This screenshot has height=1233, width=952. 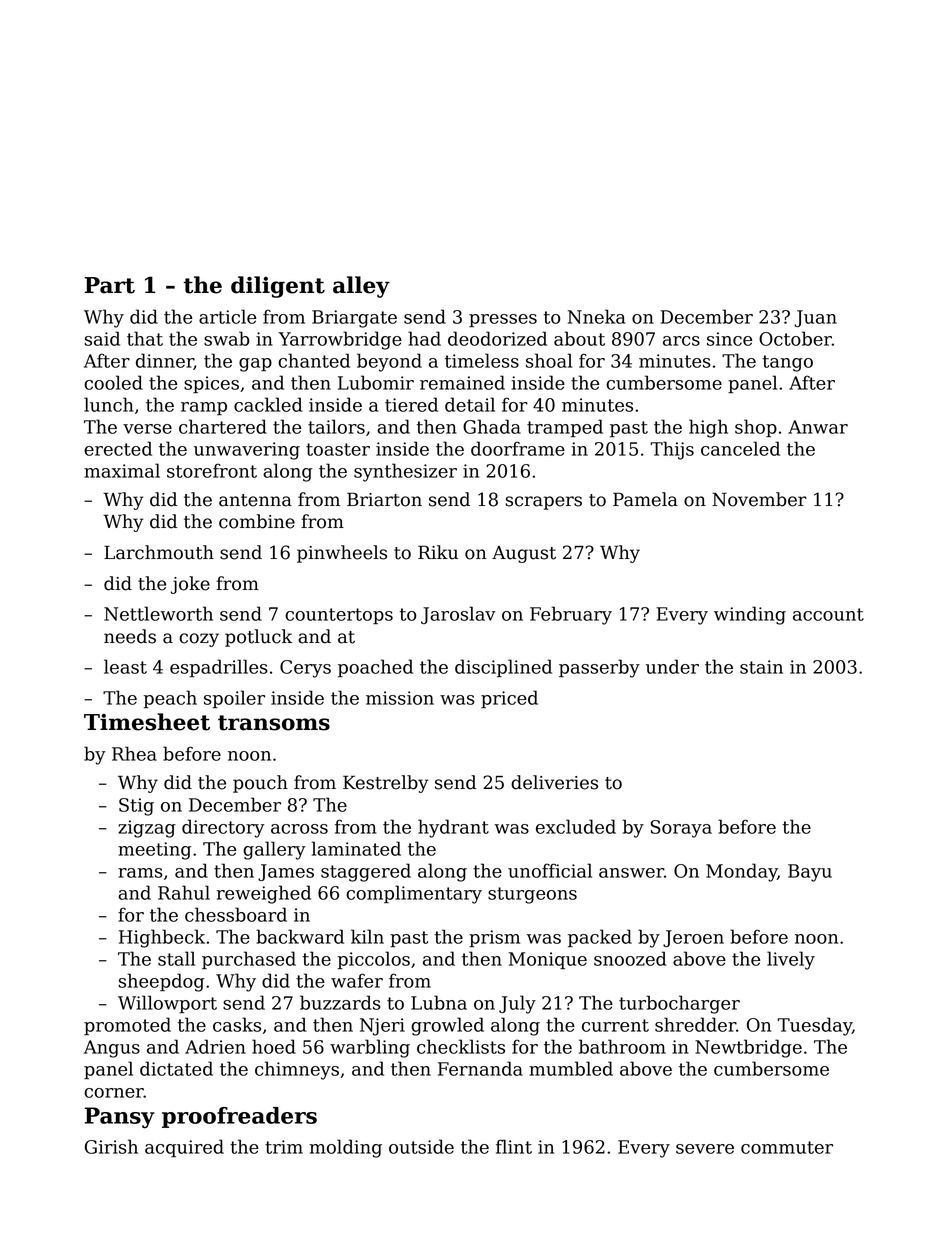 What do you see at coordinates (212, 470) in the screenshot?
I see `storefront` at bounding box center [212, 470].
